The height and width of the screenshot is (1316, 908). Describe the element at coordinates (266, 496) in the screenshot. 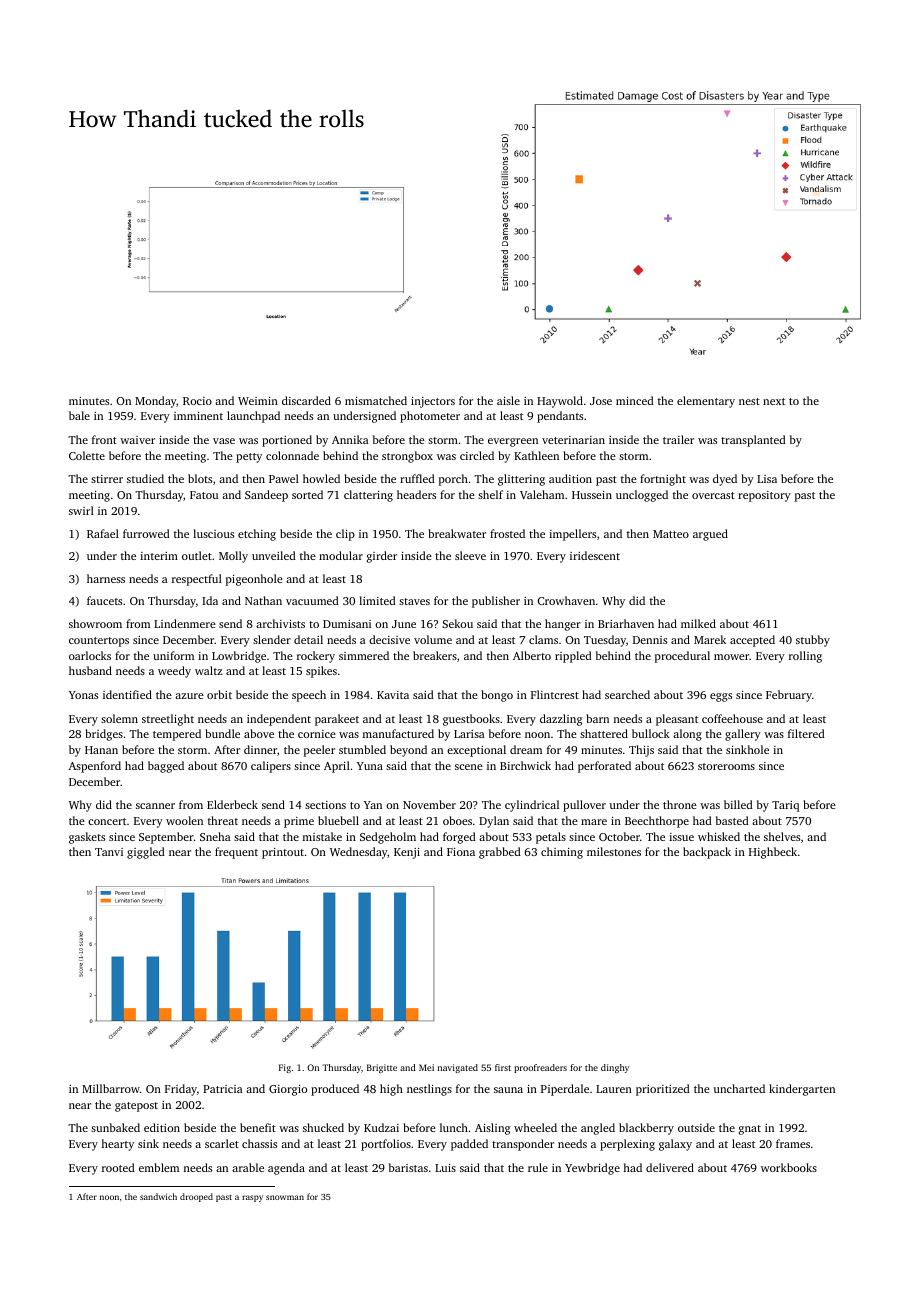

I see `Sandeep` at that location.
